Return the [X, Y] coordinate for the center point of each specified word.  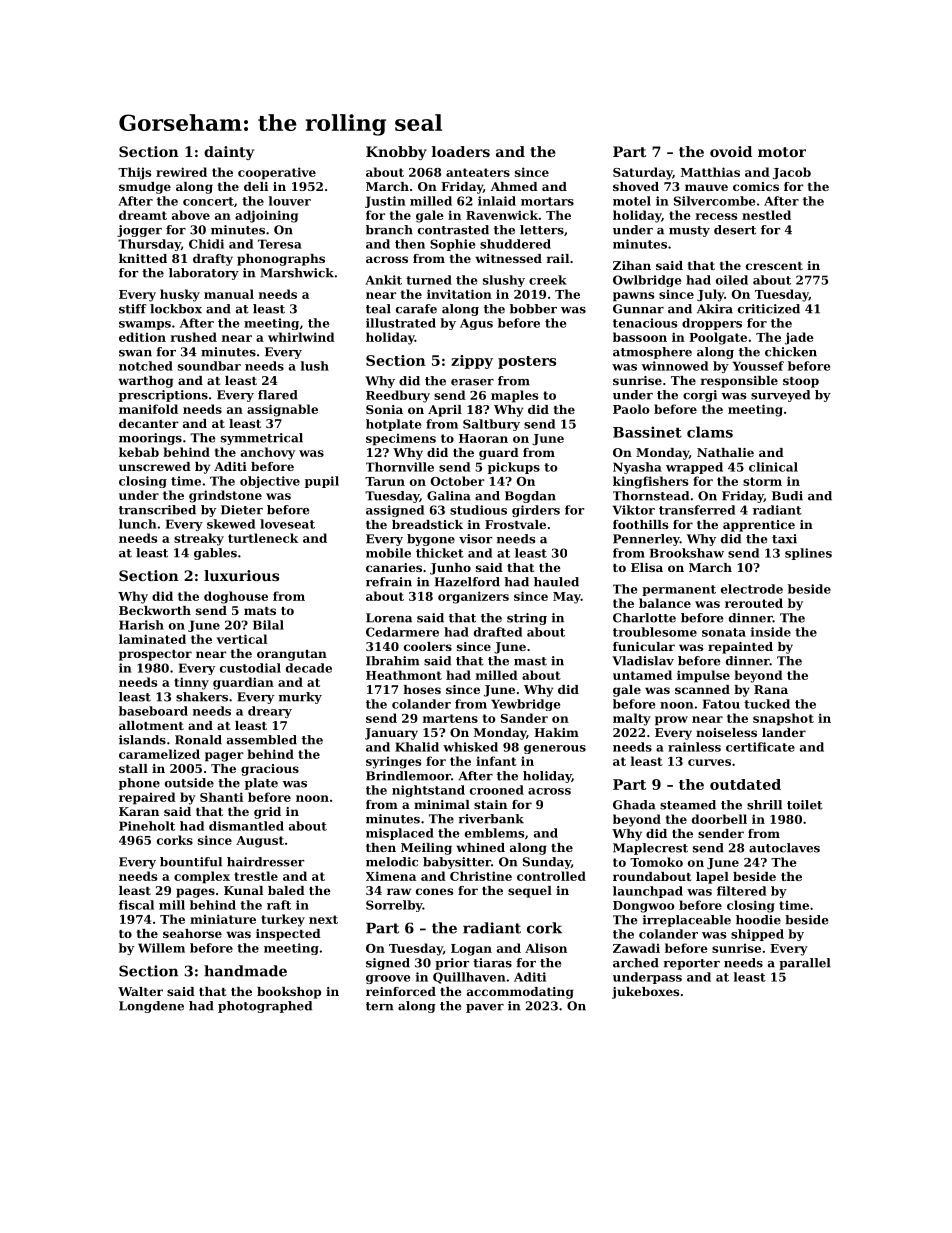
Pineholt [147, 826]
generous [555, 749]
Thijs [134, 173]
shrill [764, 805]
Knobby [396, 153]
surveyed [780, 396]
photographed [265, 1007]
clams [710, 432]
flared [278, 395]
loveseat [287, 524]
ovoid [731, 151]
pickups [514, 468]
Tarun [385, 481]
